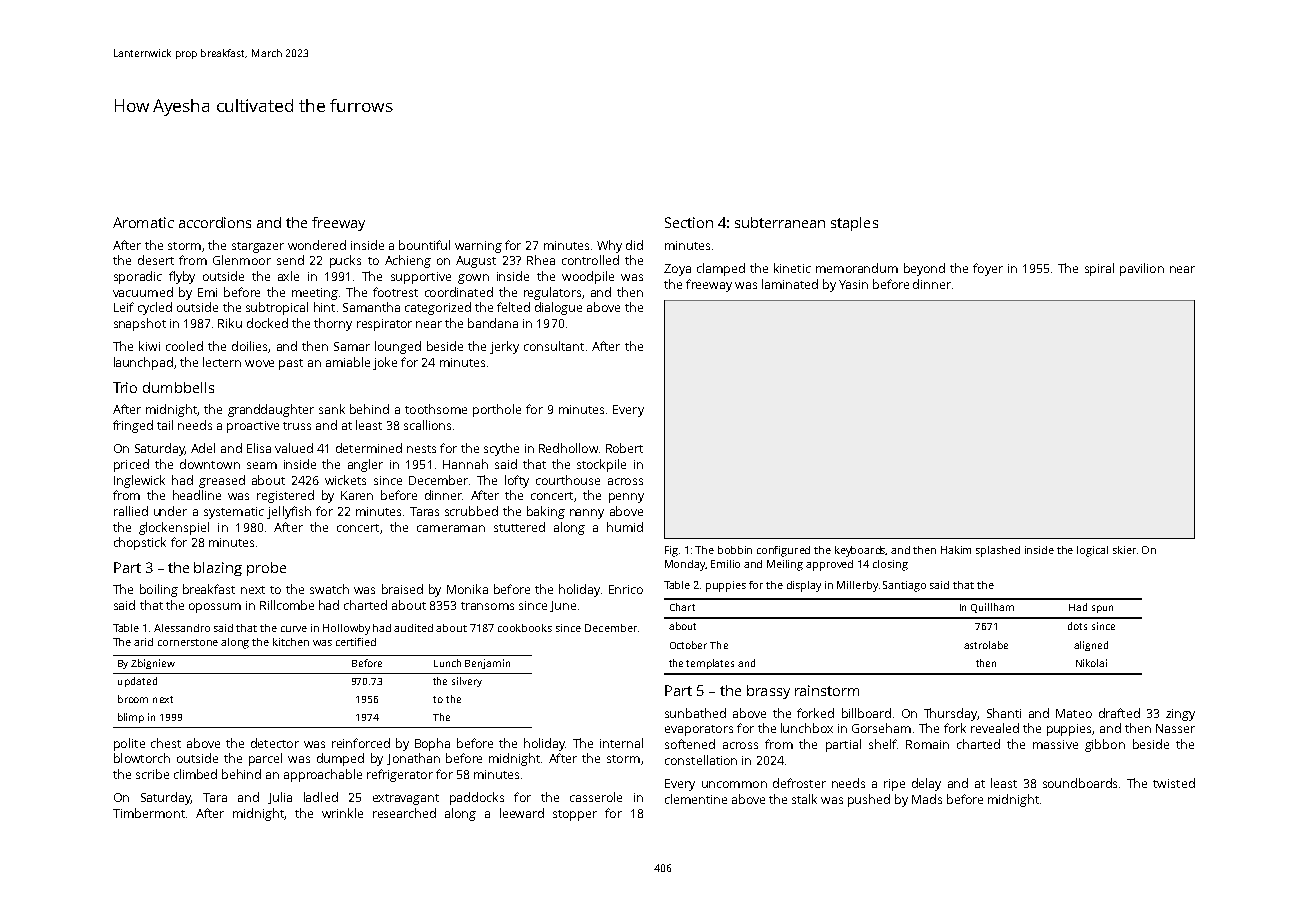  Describe the element at coordinates (371, 307) in the screenshot. I see `Samantha` at that location.
